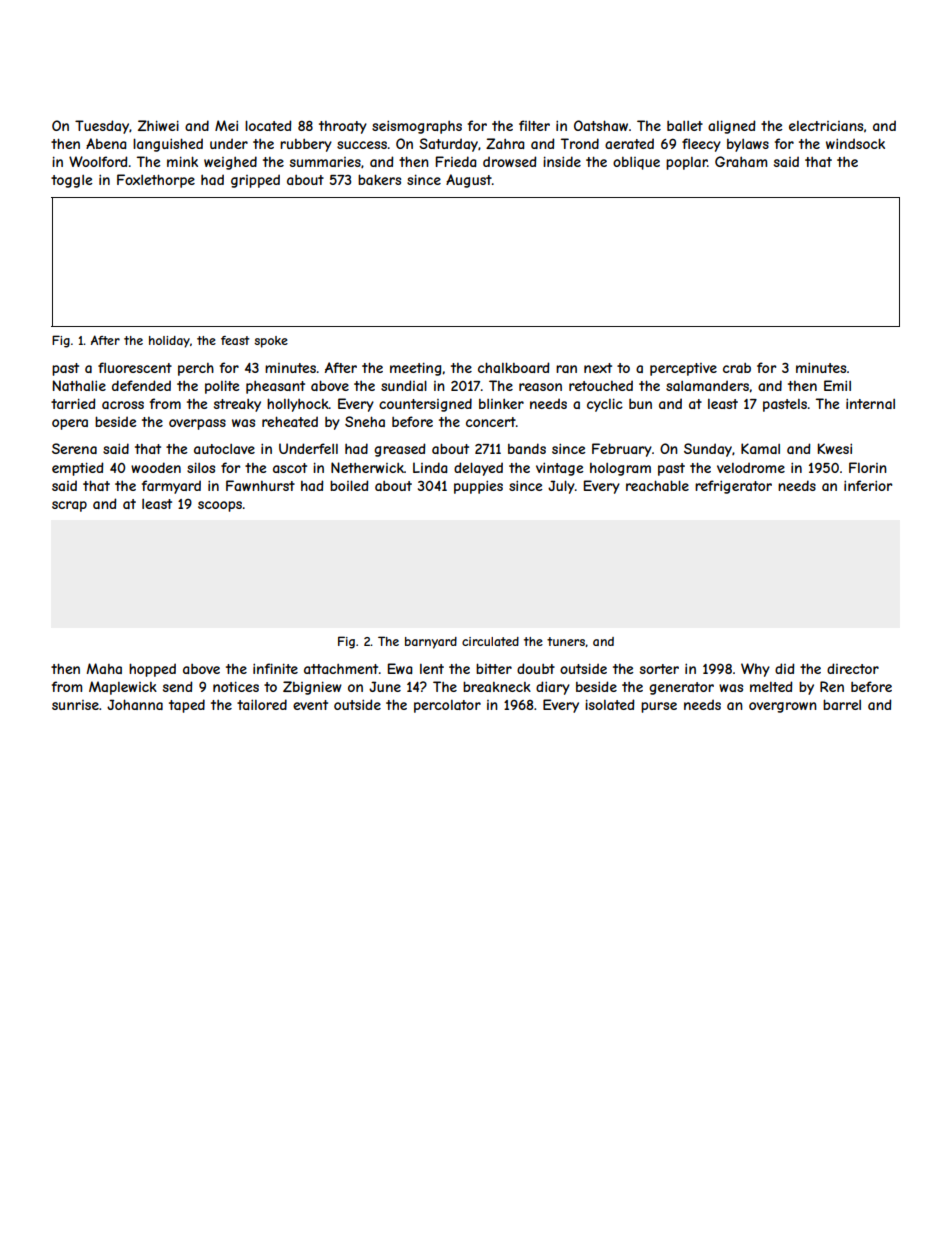 Image resolution: width=952 pixels, height=1233 pixels. Describe the element at coordinates (837, 385) in the image. I see `Emil` at that location.
